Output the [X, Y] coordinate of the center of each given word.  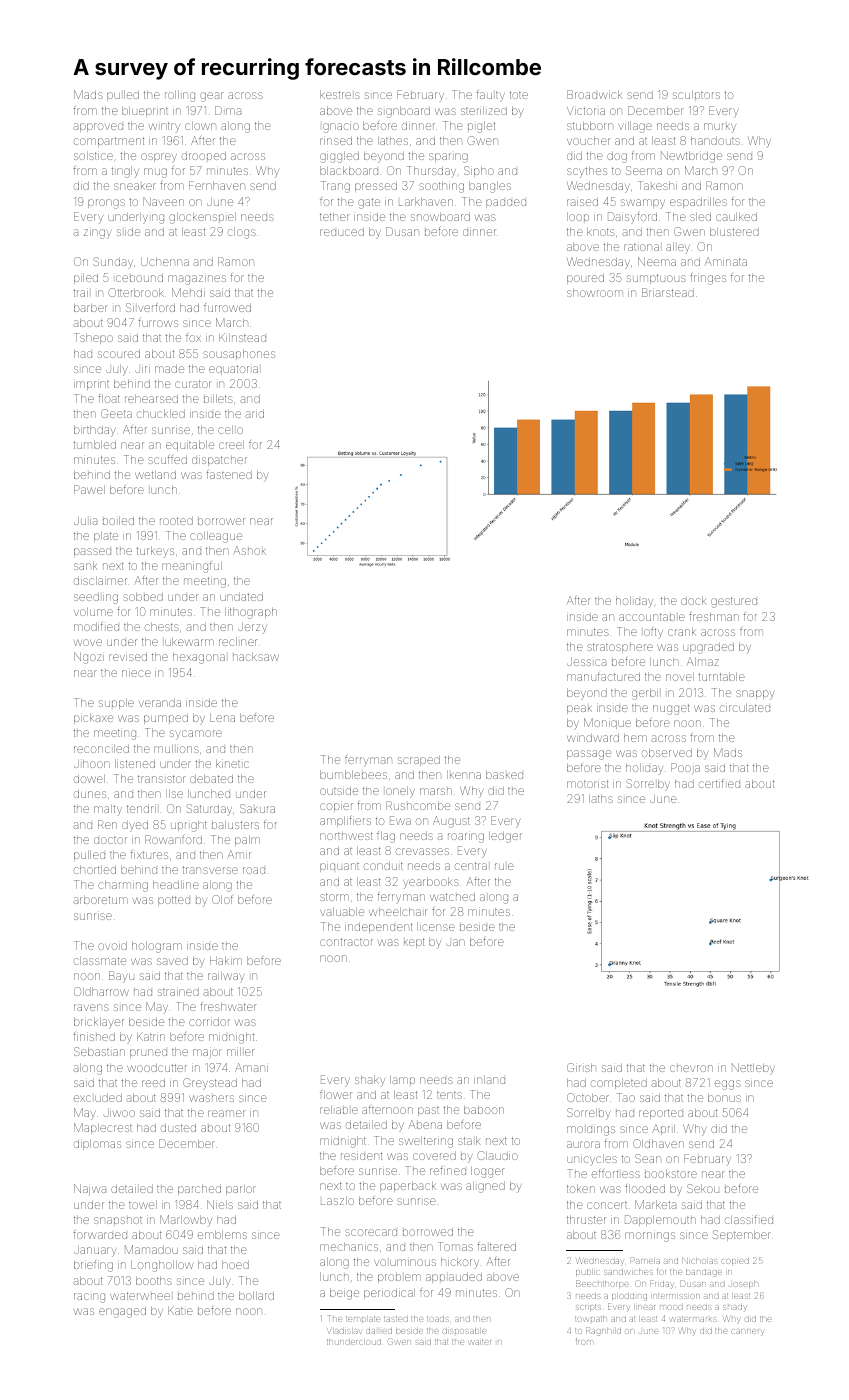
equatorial [233, 370]
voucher [589, 141]
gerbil [645, 694]
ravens [91, 1007]
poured [585, 279]
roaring [466, 838]
